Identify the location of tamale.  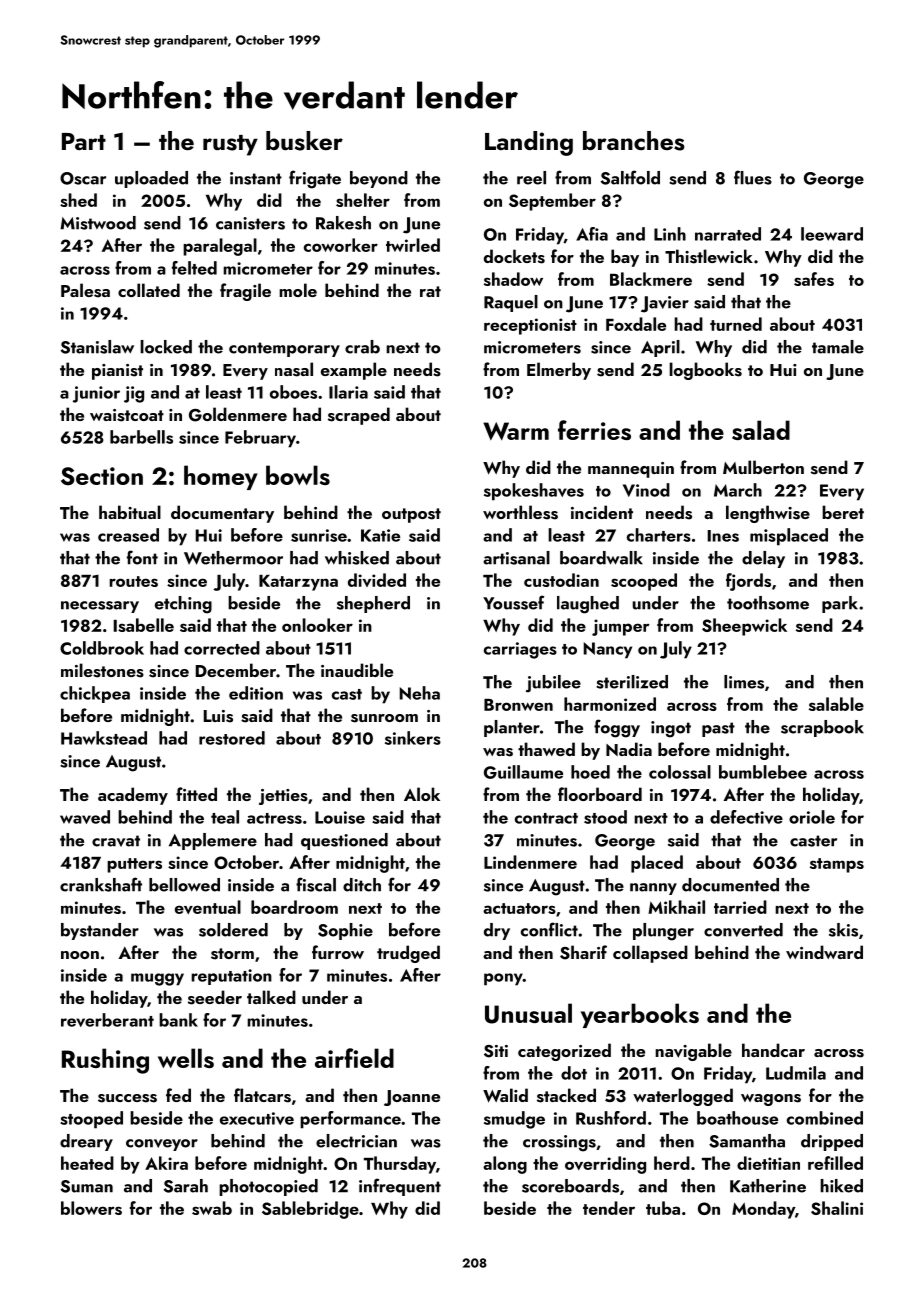
(838, 347).
